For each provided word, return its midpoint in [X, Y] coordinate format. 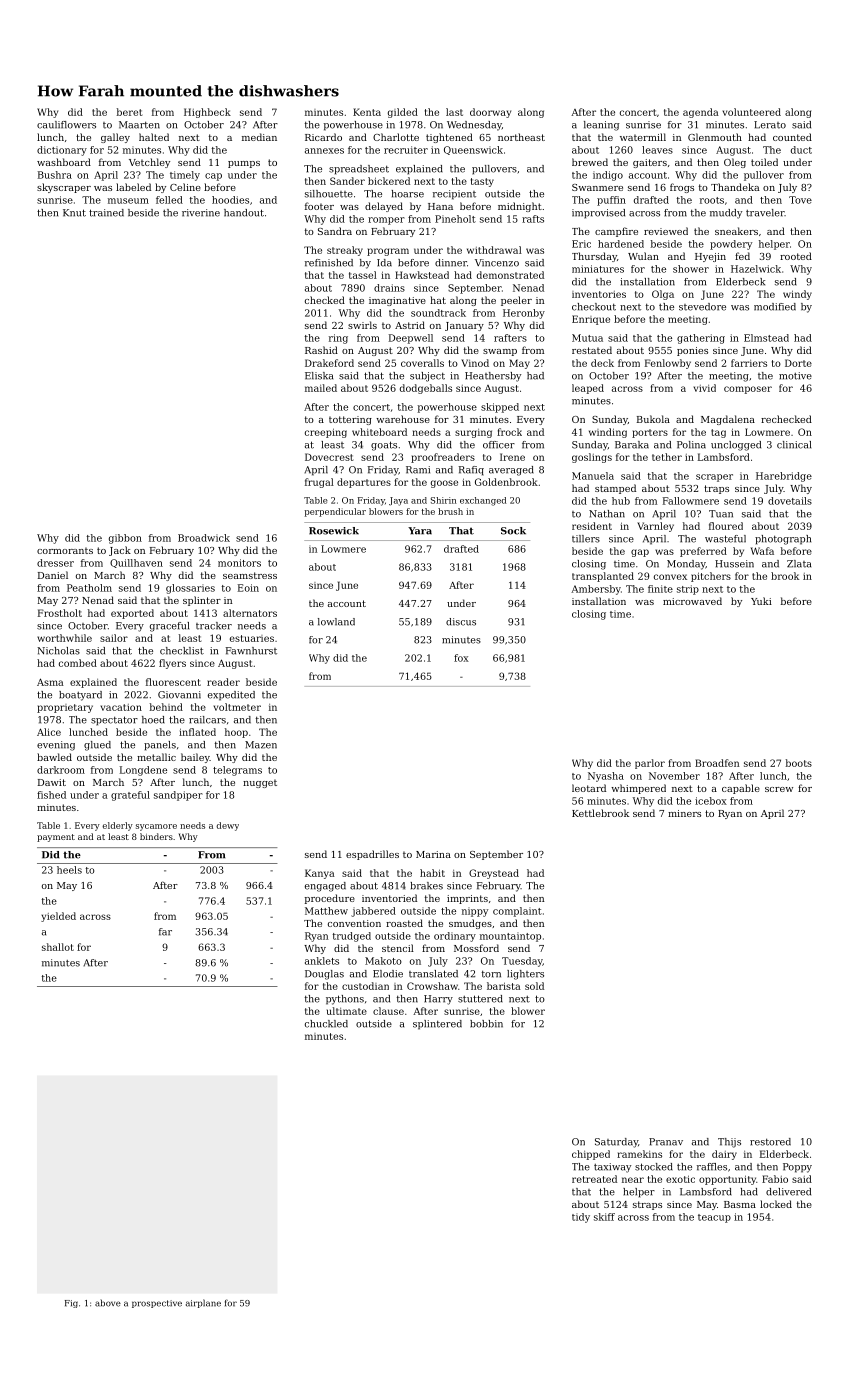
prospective [157, 1304]
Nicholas [58, 651]
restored [770, 1142]
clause [388, 1011]
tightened [449, 138]
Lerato [770, 125]
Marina [433, 854]
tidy [581, 1218]
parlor [650, 764]
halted [154, 137]
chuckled [326, 1024]
